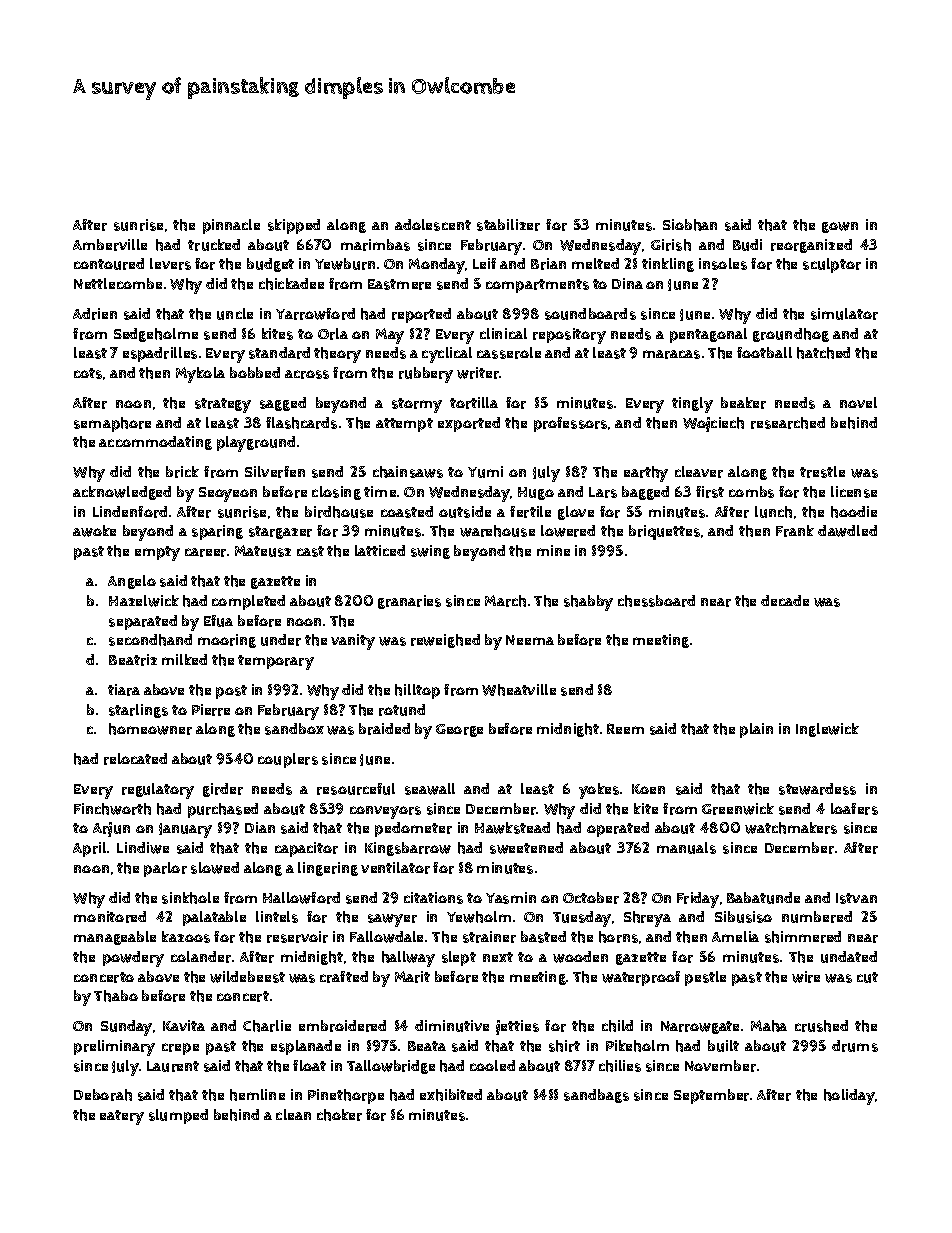  Describe the element at coordinates (110, 245) in the document. I see `Amberville` at that location.
